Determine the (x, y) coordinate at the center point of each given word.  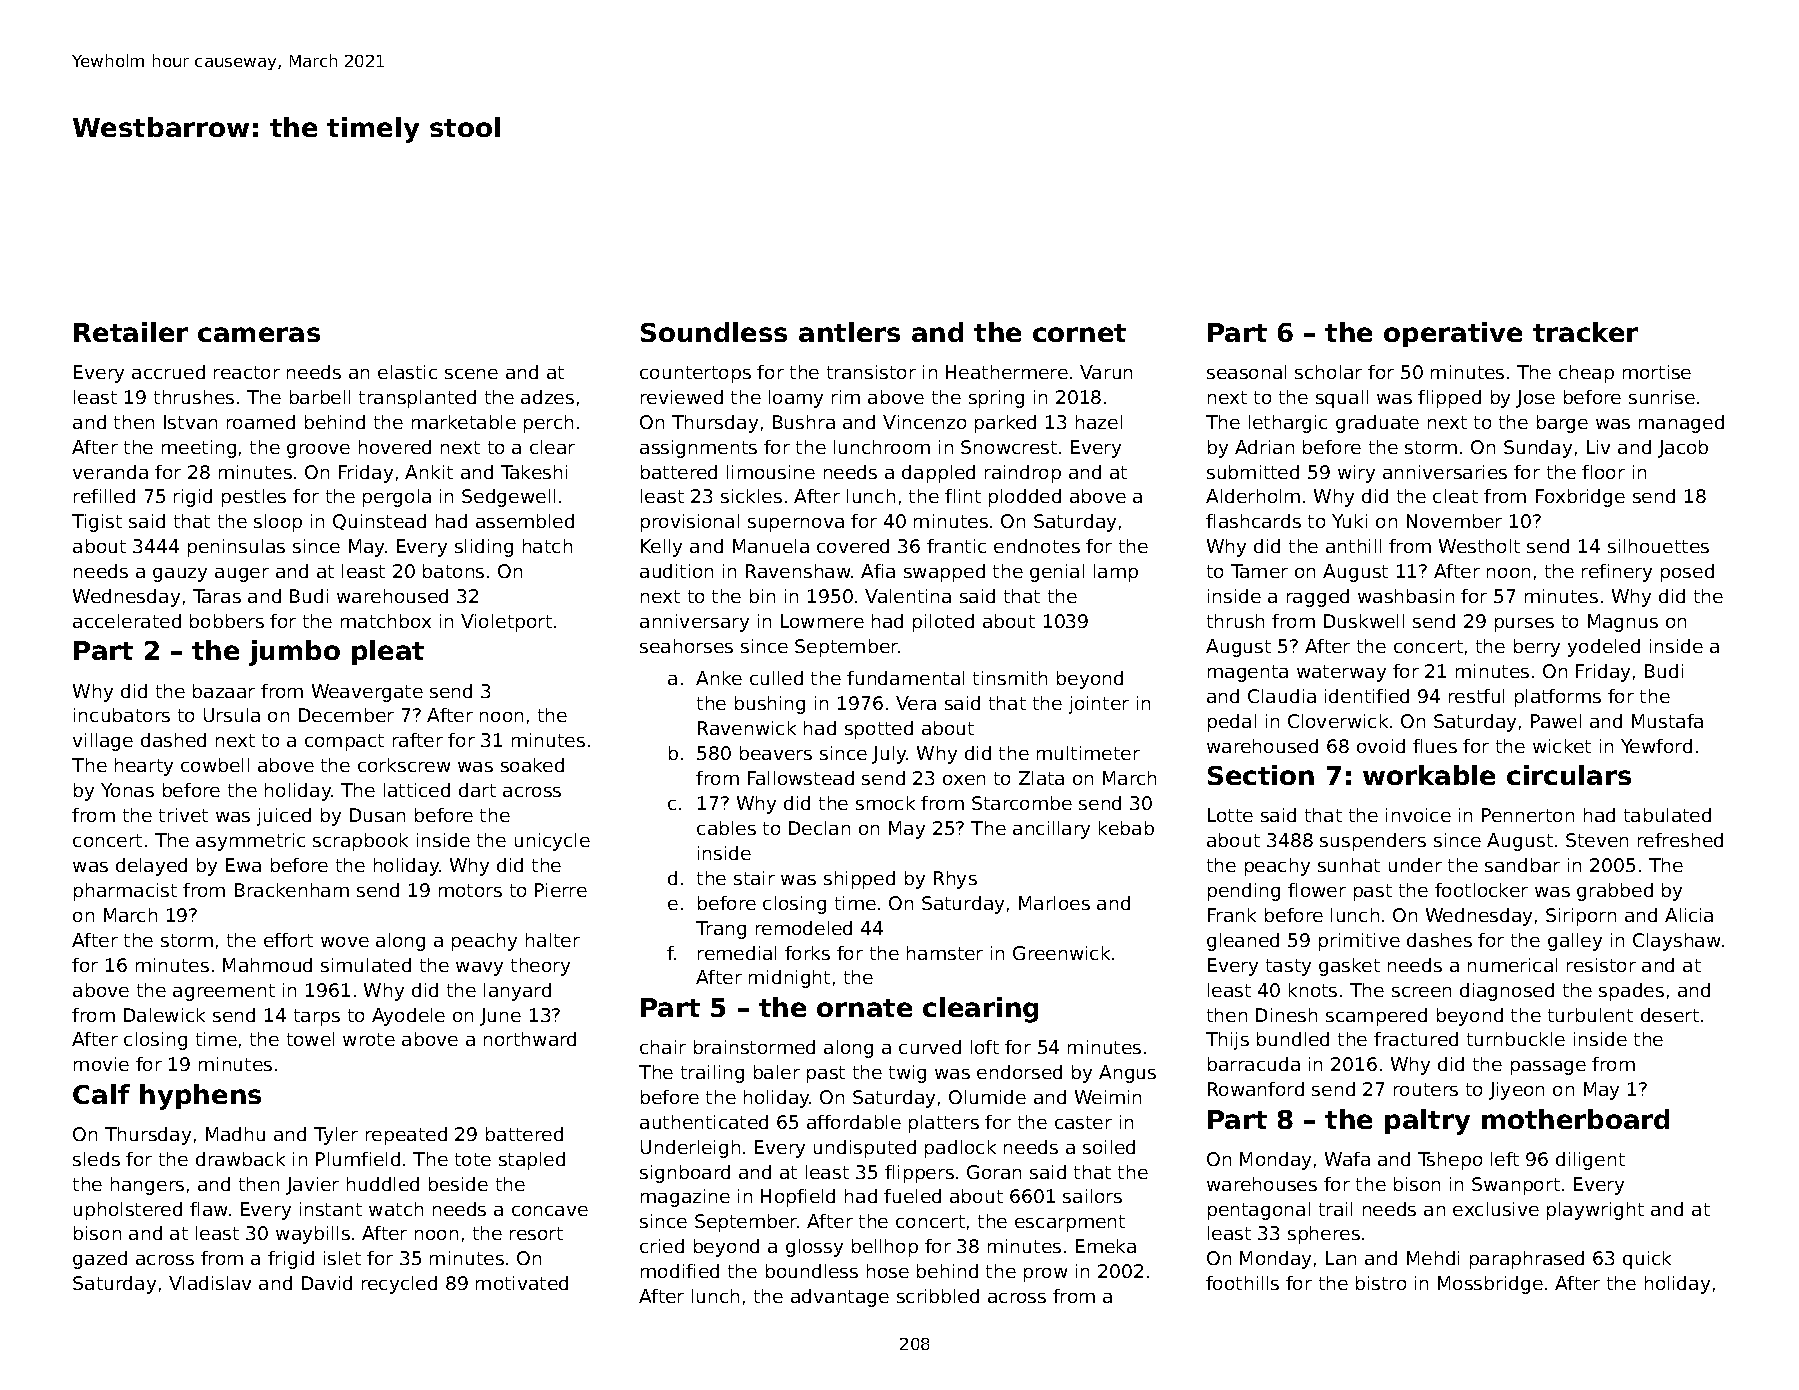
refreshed (1680, 840)
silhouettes (1658, 546)
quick (1647, 1260)
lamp (1116, 573)
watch (396, 1209)
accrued (168, 372)
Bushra (804, 422)
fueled (912, 1196)
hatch (547, 546)
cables (726, 828)
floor (1603, 472)
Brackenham (292, 890)
